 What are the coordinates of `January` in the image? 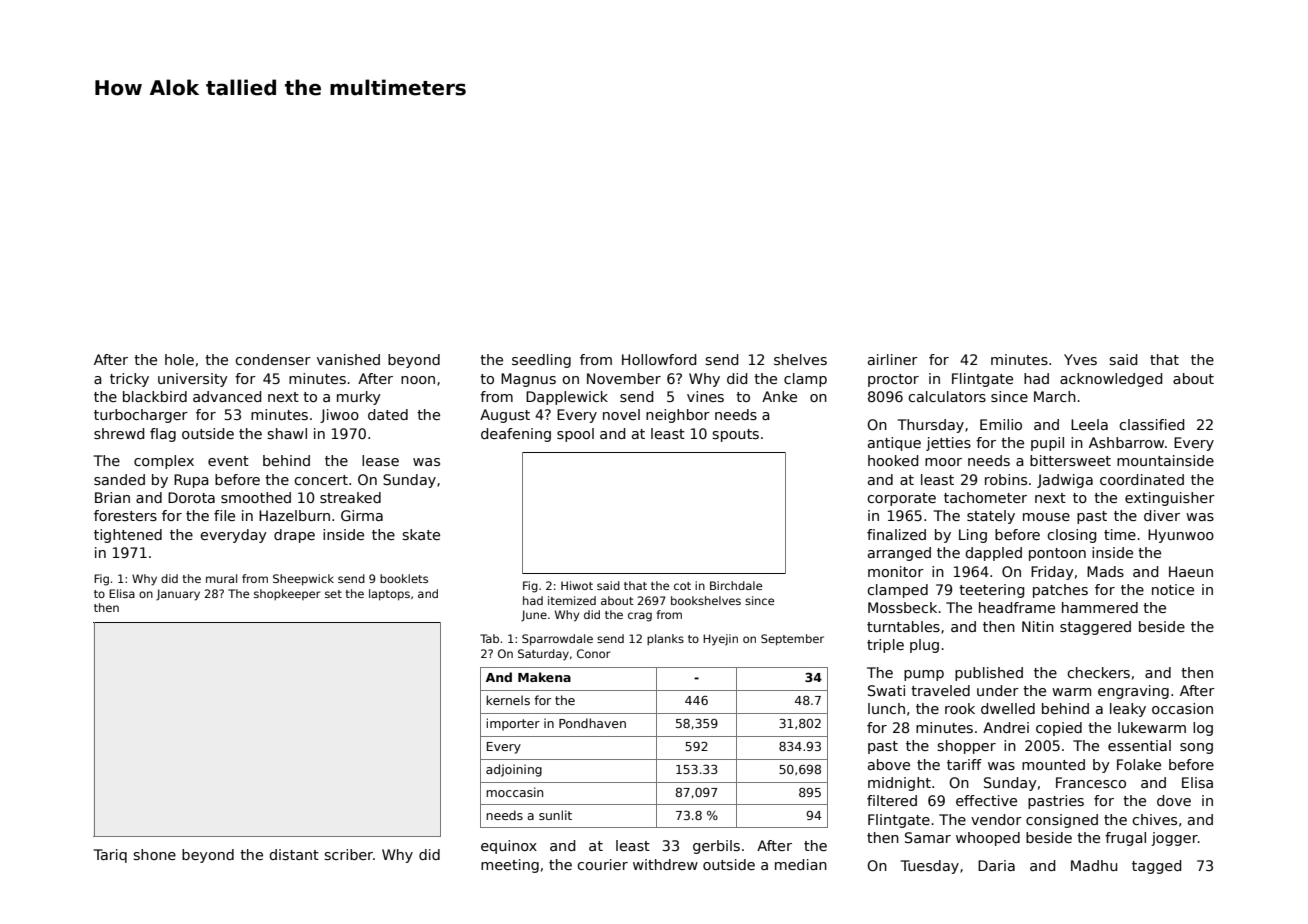 It's located at (178, 595).
